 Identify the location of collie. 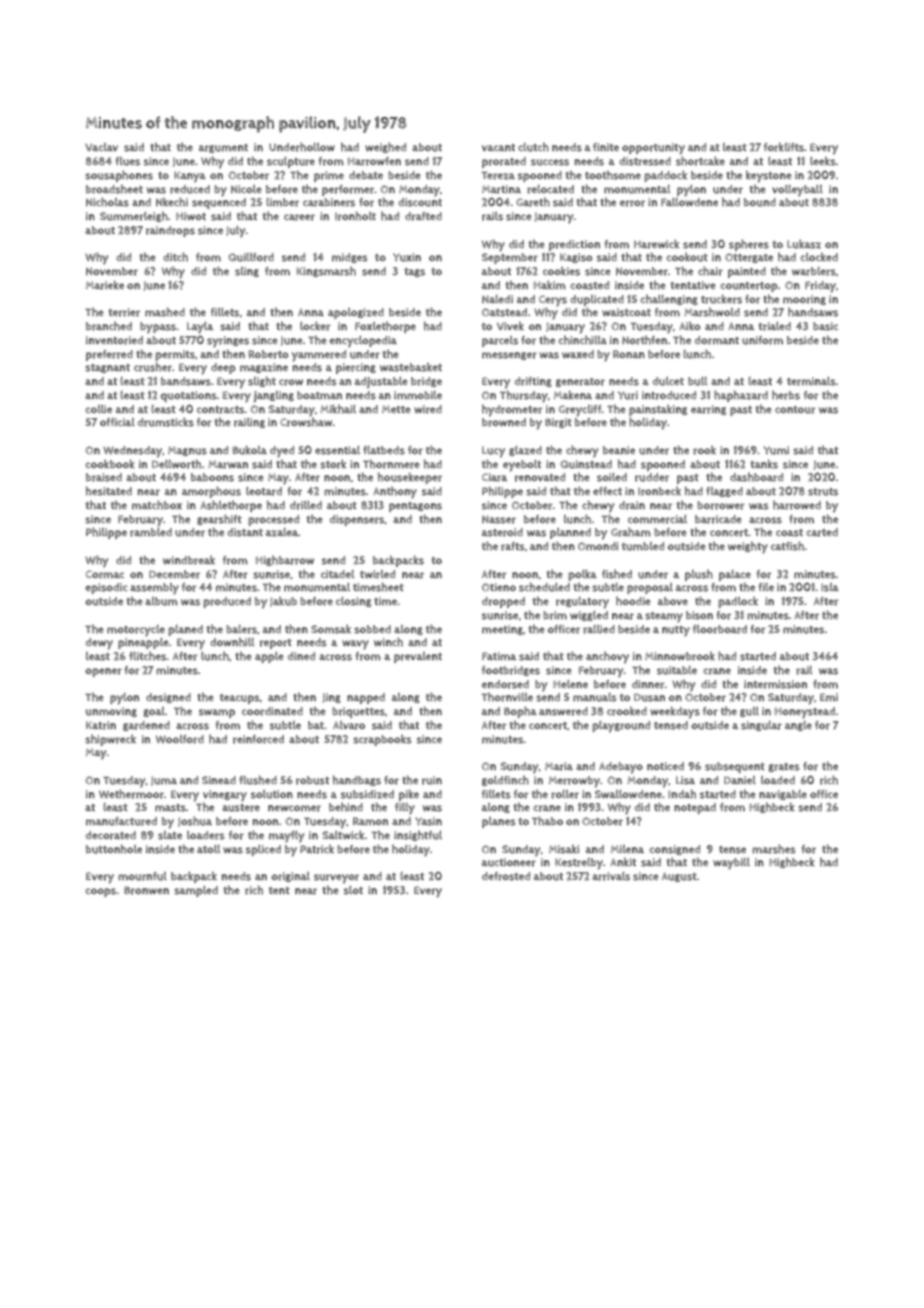
(98, 409).
